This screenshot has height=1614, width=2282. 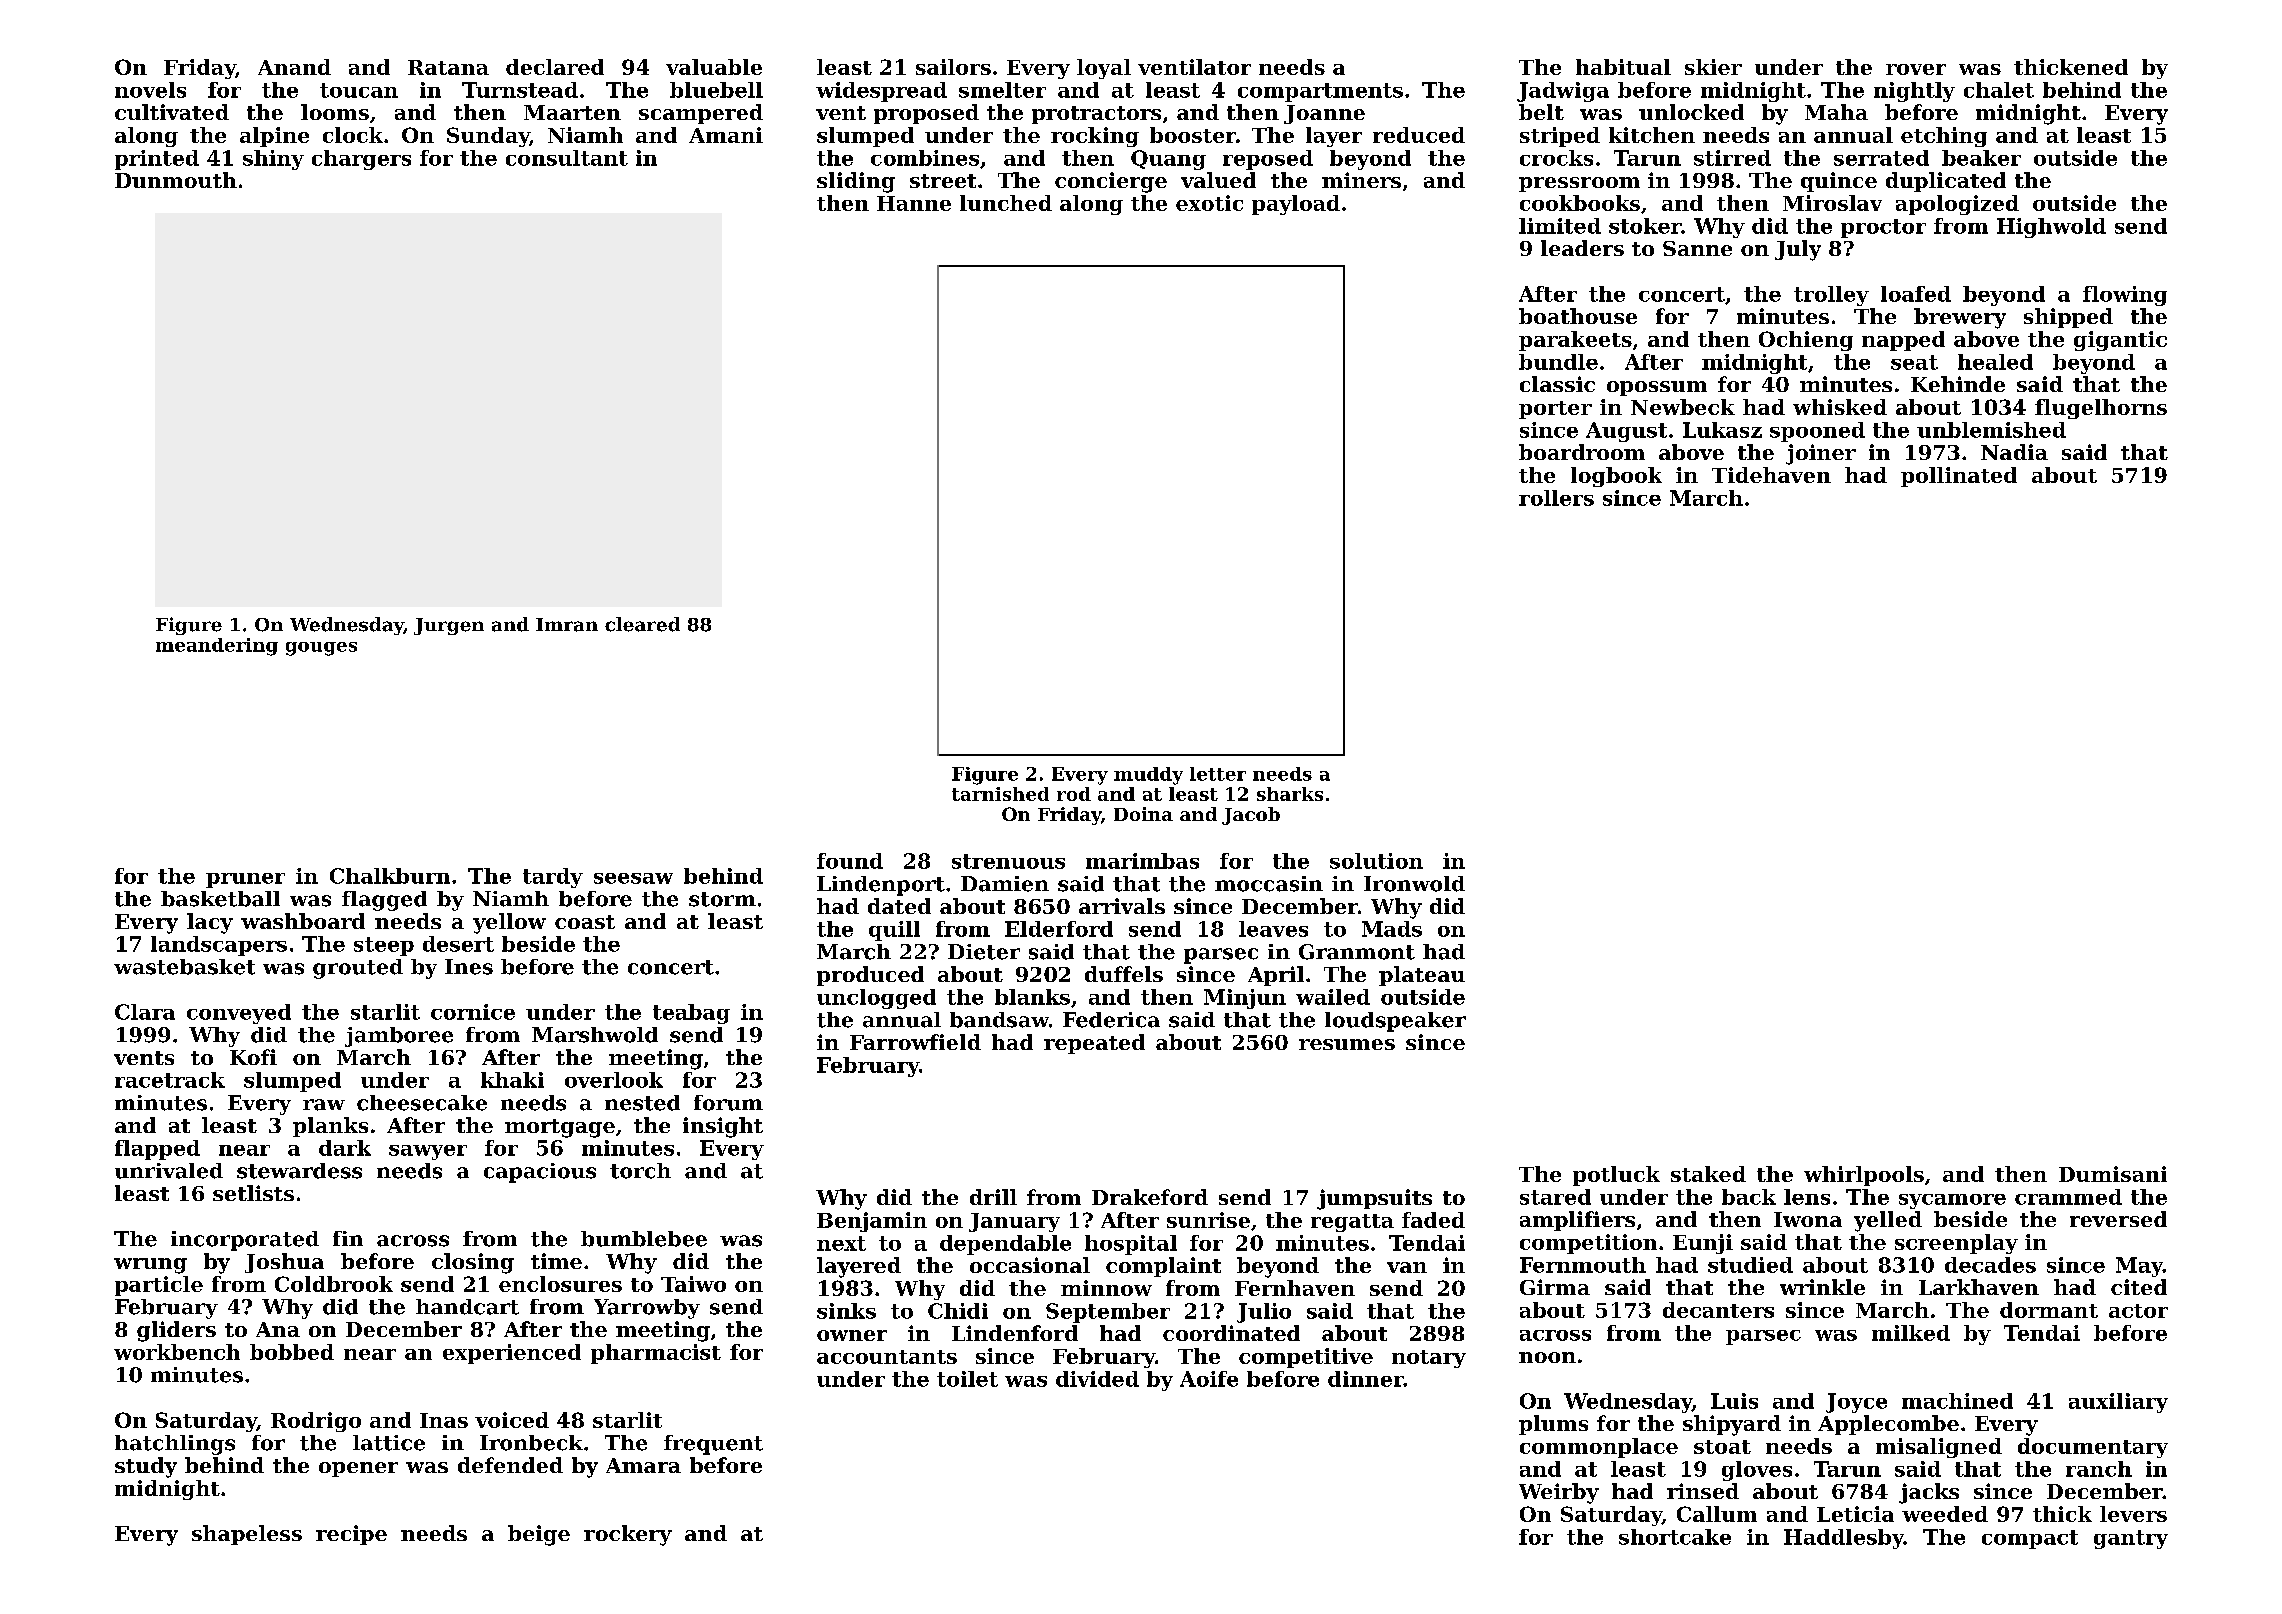 I want to click on Imran, so click(x=567, y=625).
